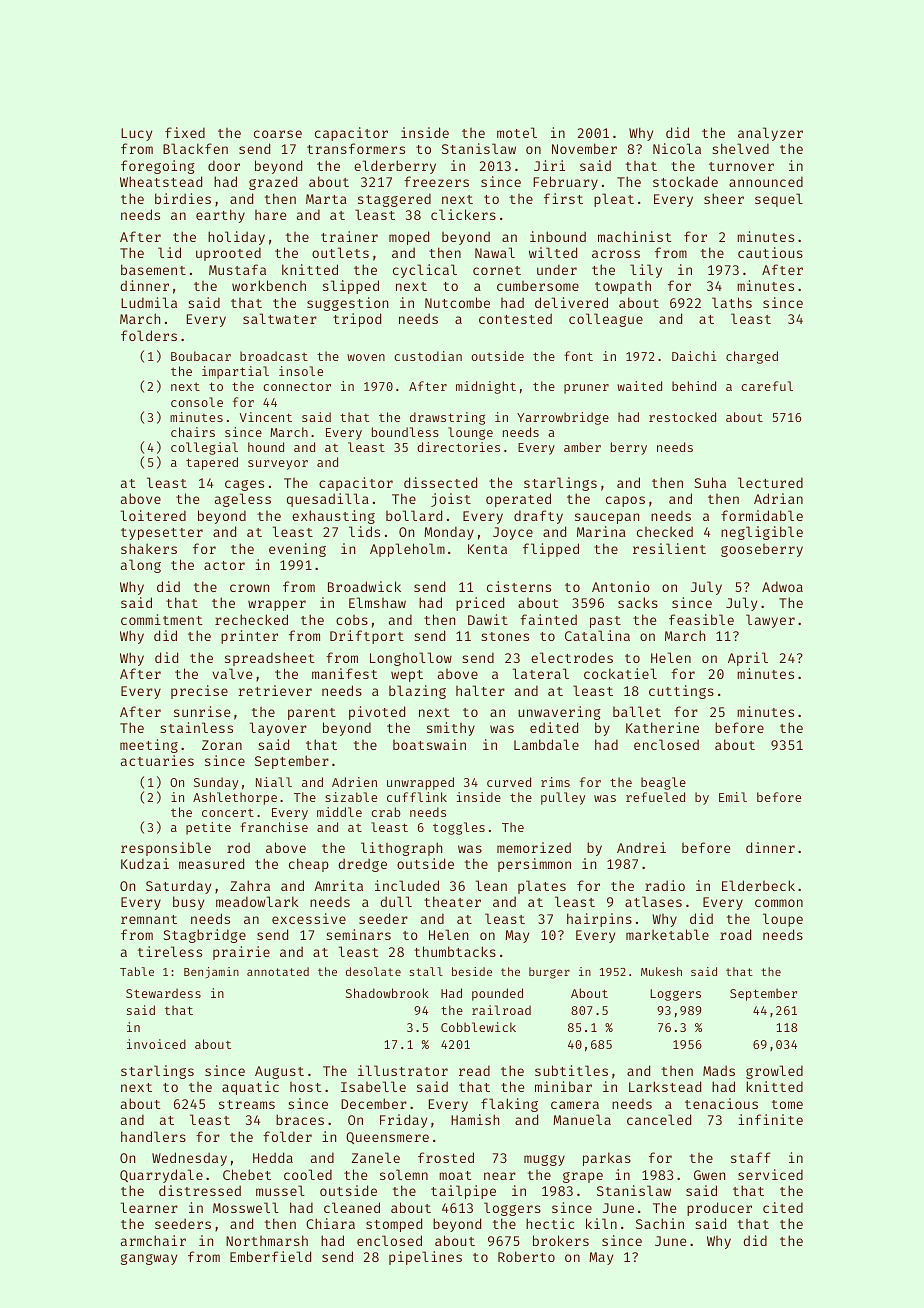 Image resolution: width=924 pixels, height=1308 pixels. I want to click on stockade, so click(685, 181).
